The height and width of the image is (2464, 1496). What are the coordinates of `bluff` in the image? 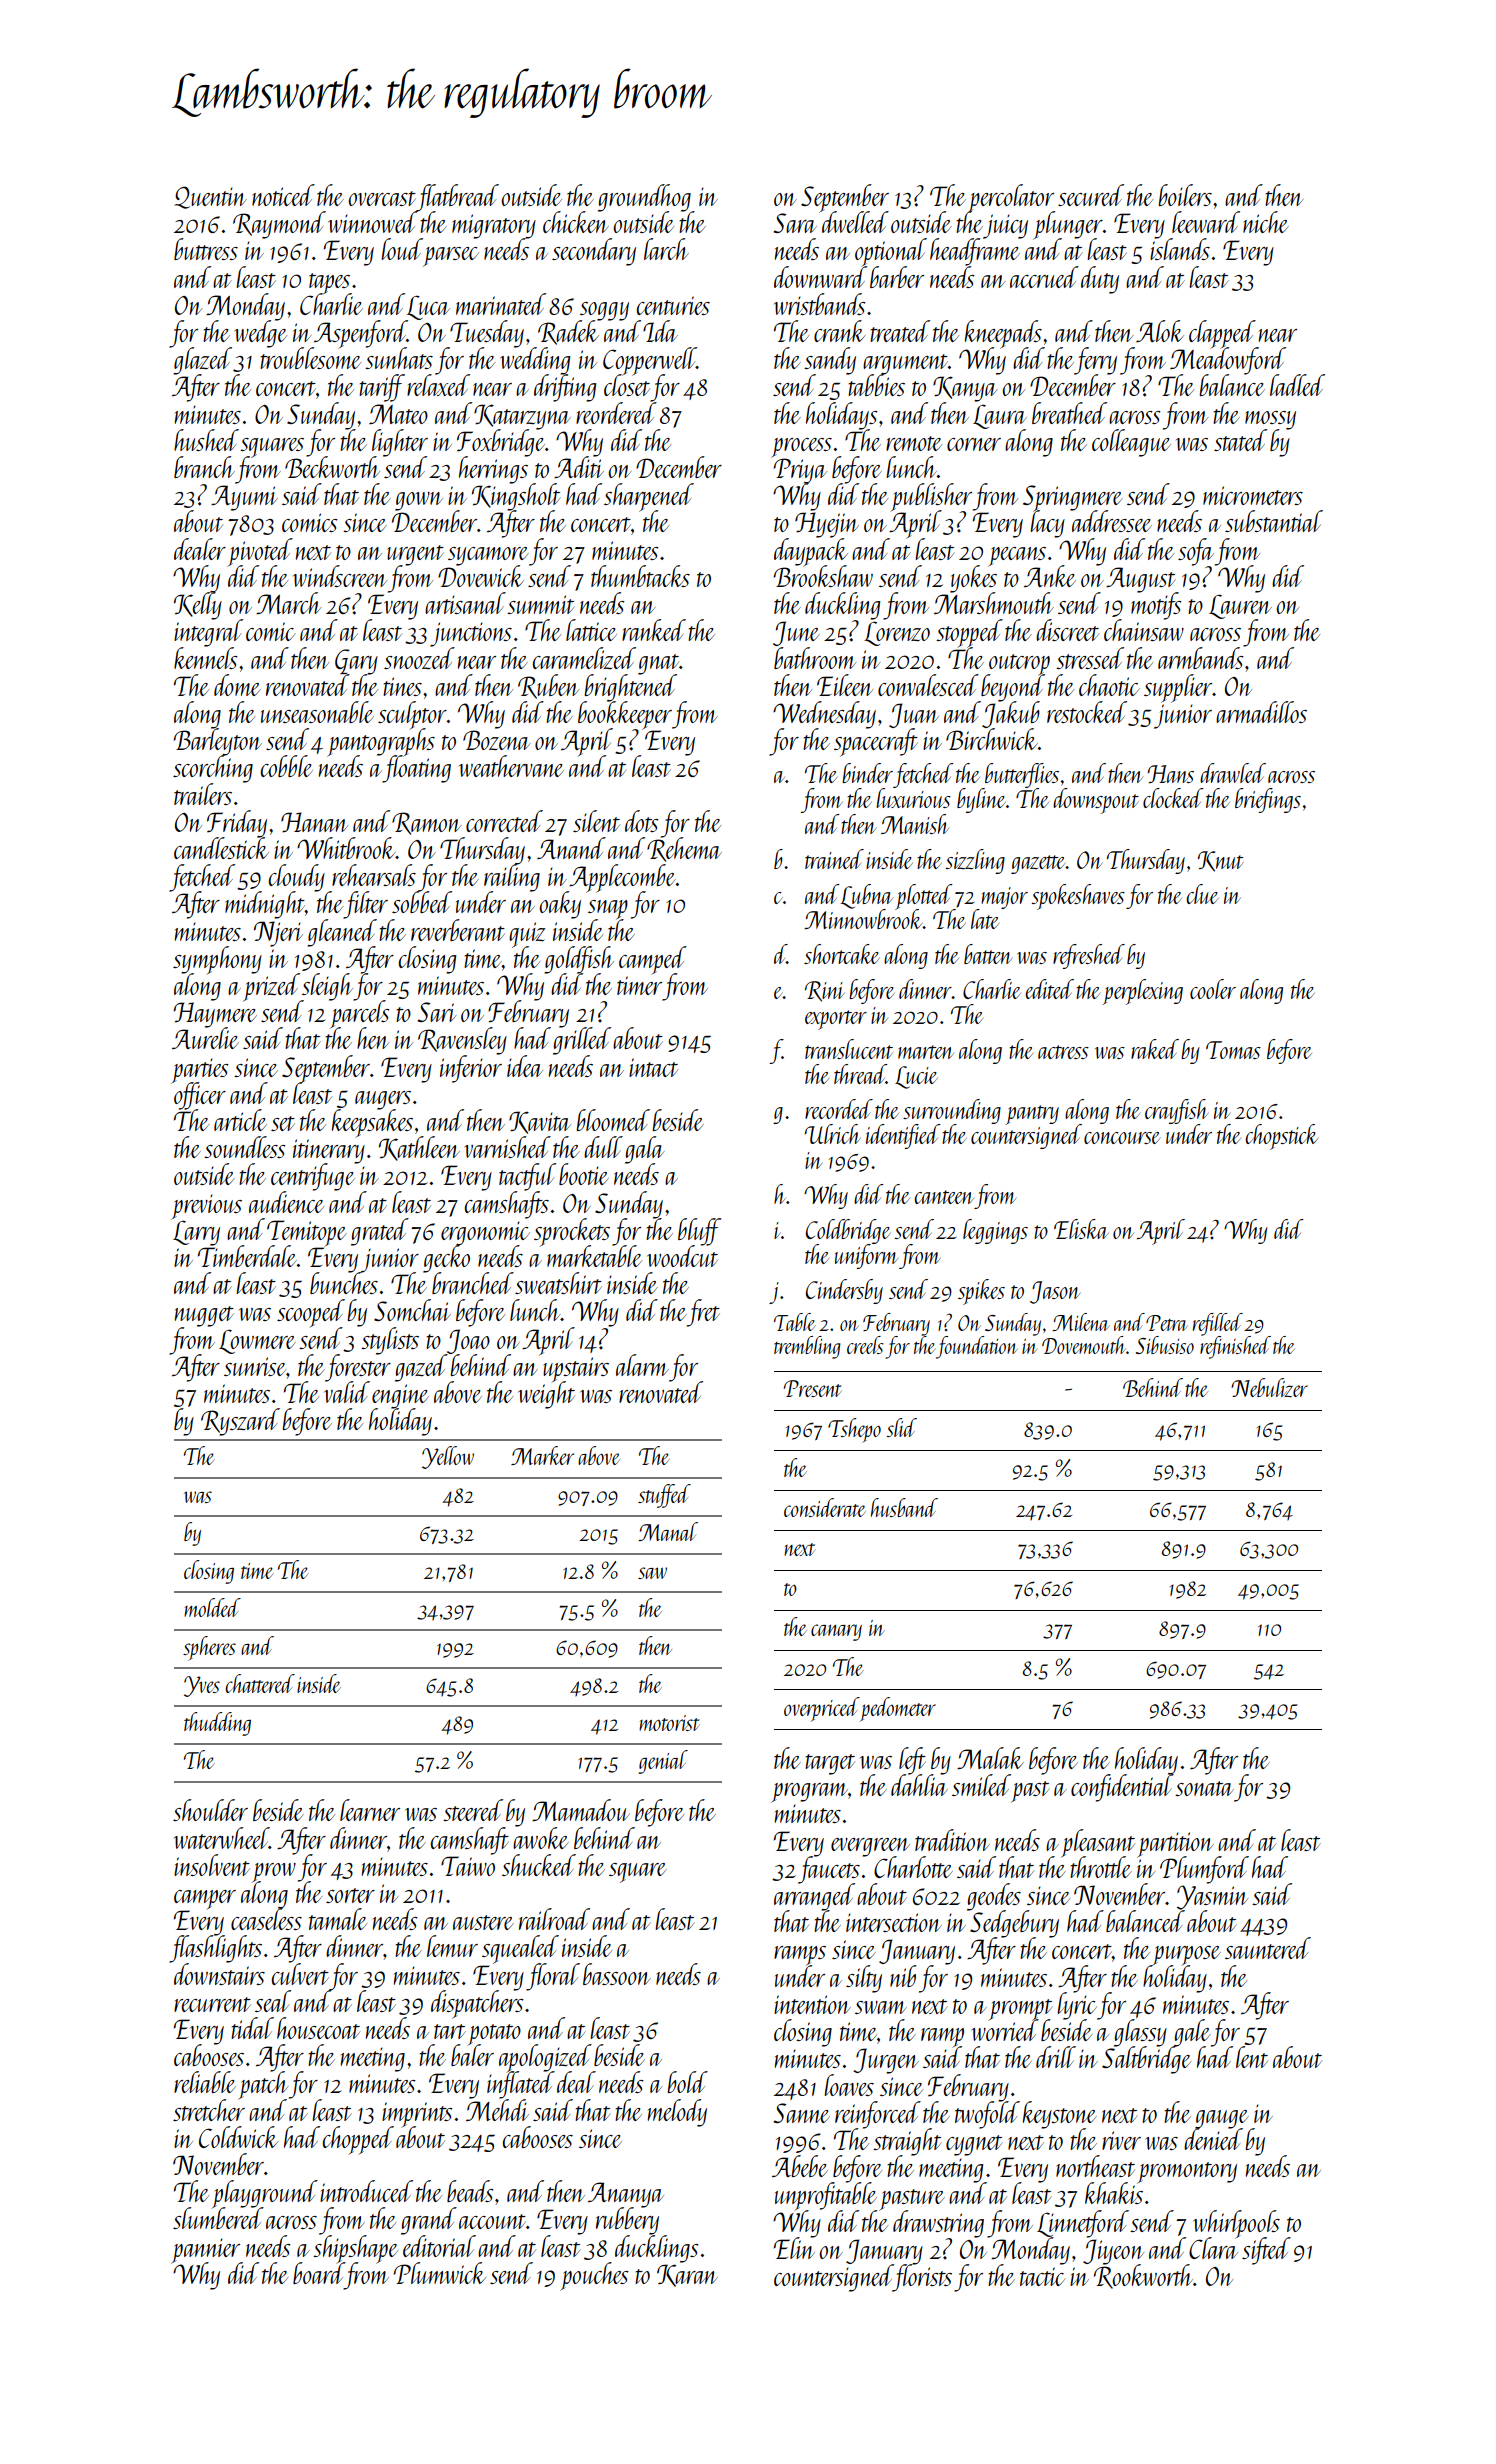 It's located at (699, 1231).
